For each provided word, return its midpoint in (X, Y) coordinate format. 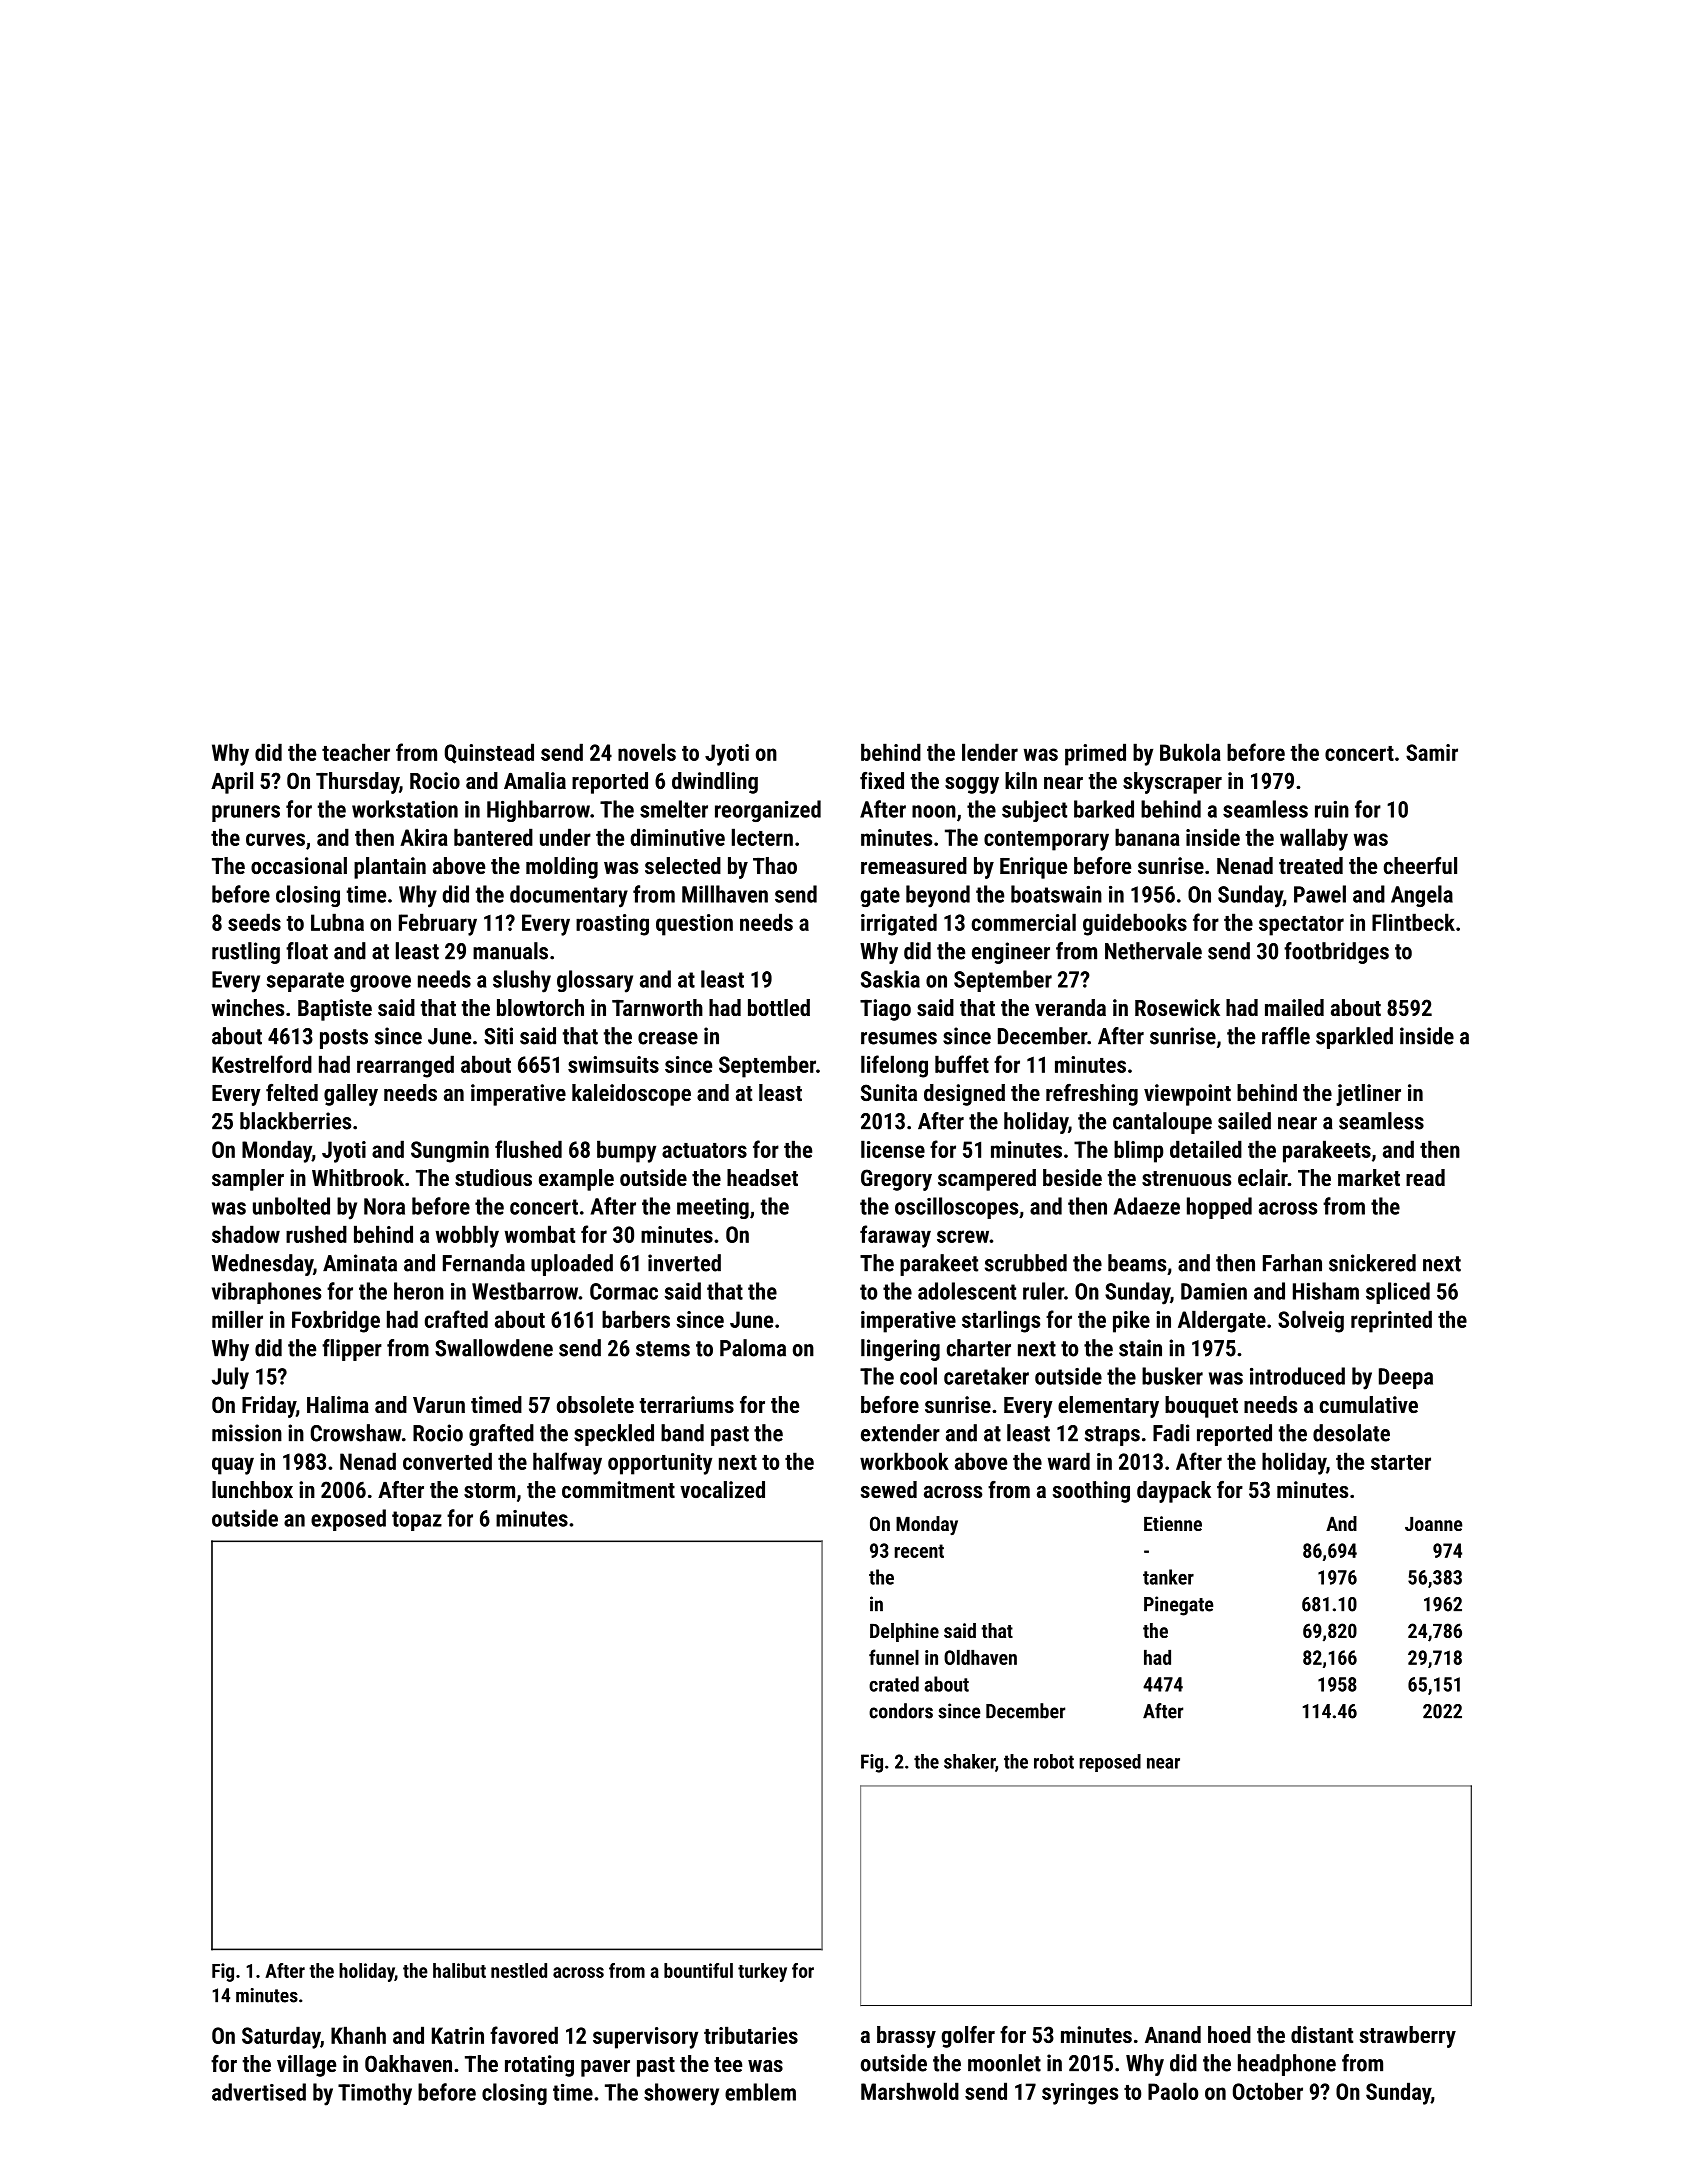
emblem (760, 2092)
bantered (493, 837)
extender (900, 1433)
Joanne (1433, 1524)
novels (647, 752)
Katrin (458, 2035)
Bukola (1190, 752)
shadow (246, 1234)
